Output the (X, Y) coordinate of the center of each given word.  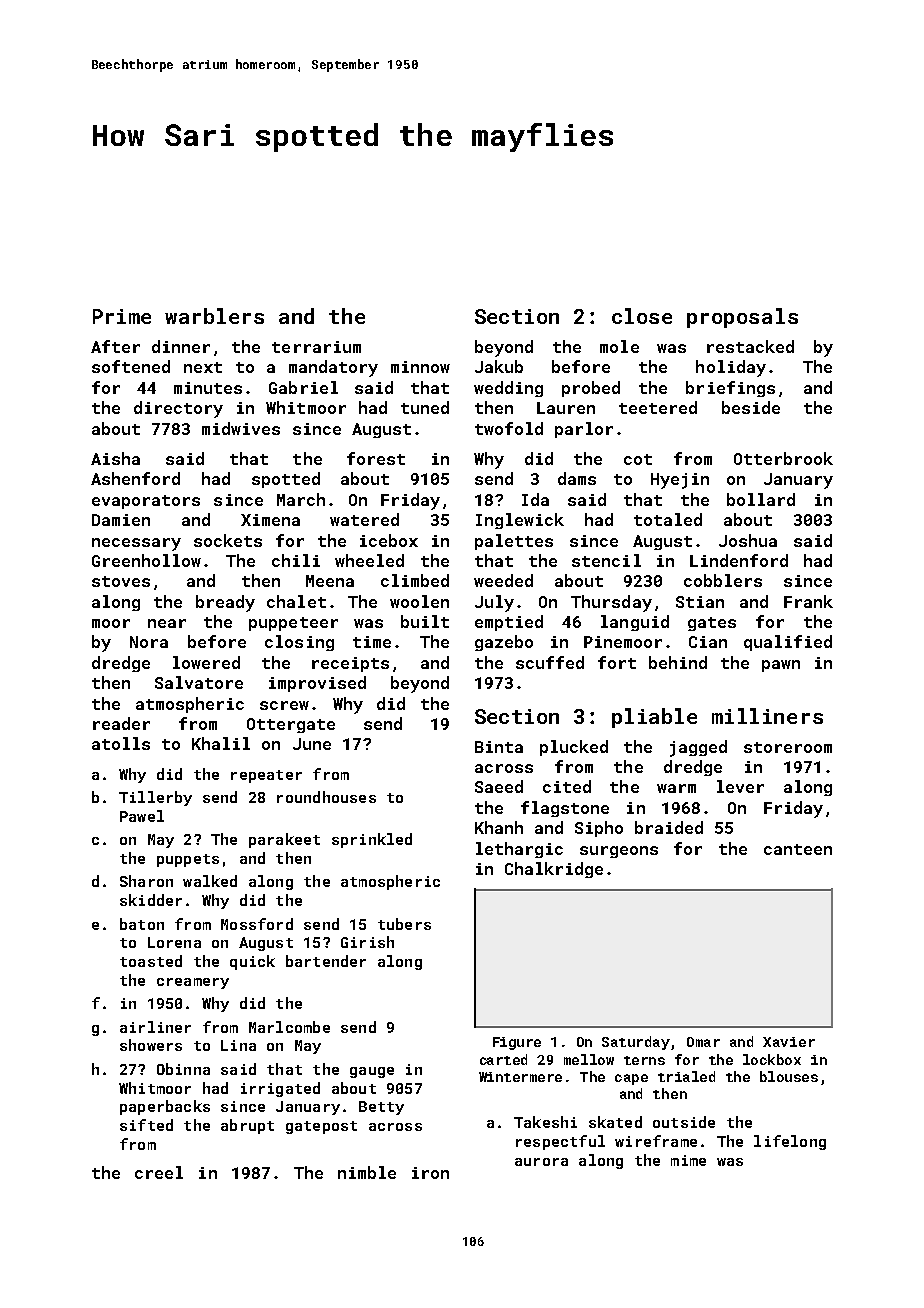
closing (299, 643)
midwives (241, 428)
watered (364, 519)
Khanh (499, 827)
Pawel (142, 816)
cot (638, 459)
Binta (499, 747)
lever (740, 786)
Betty (381, 1108)
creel (159, 1172)
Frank (808, 601)
